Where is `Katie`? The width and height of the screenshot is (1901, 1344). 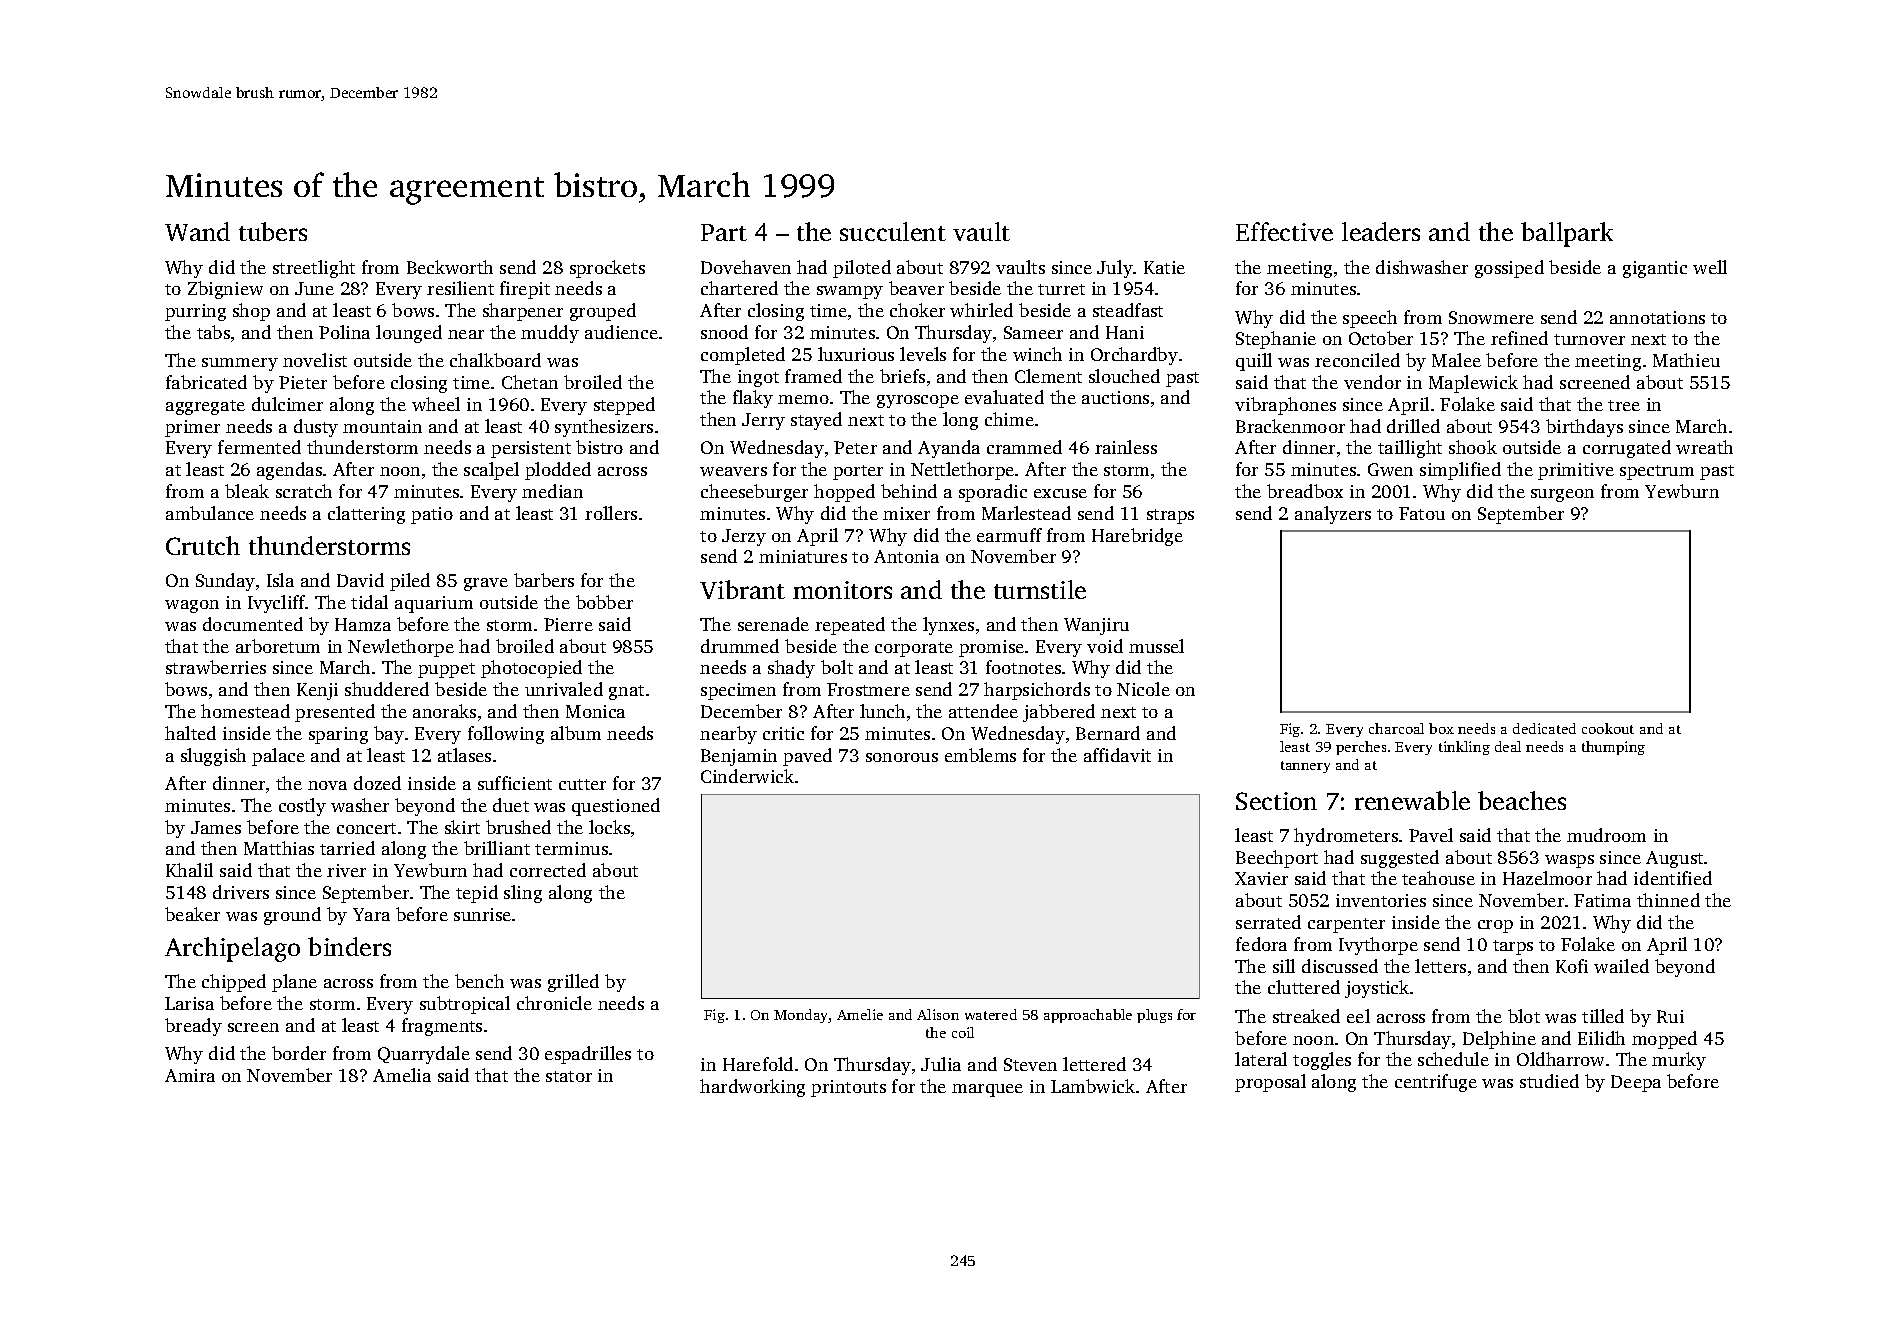 Katie is located at coordinates (1164, 267).
